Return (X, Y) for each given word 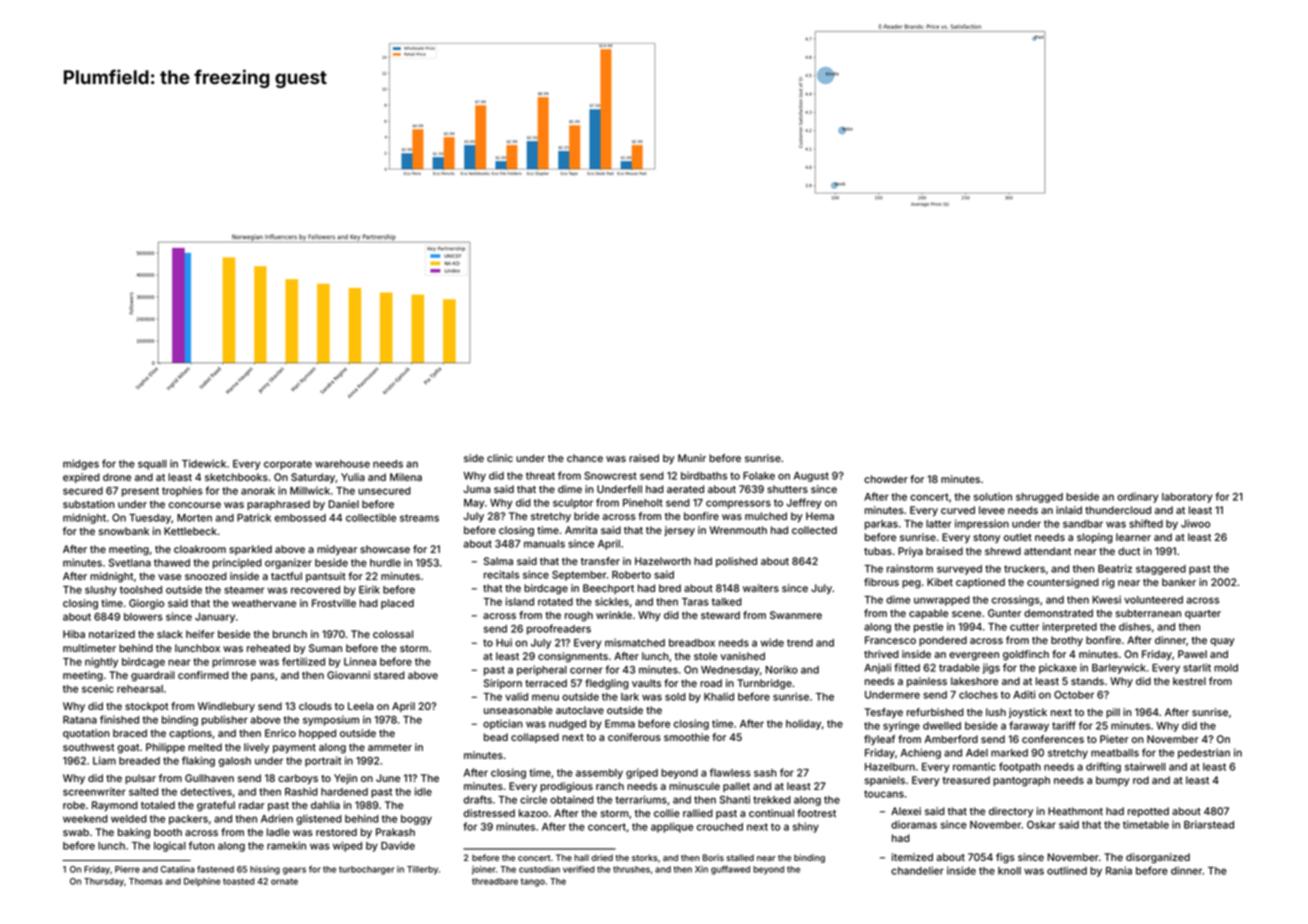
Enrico (280, 733)
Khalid (719, 696)
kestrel (1189, 681)
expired (81, 478)
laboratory (1187, 498)
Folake (759, 476)
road (711, 683)
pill (1113, 713)
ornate (284, 881)
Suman (325, 648)
